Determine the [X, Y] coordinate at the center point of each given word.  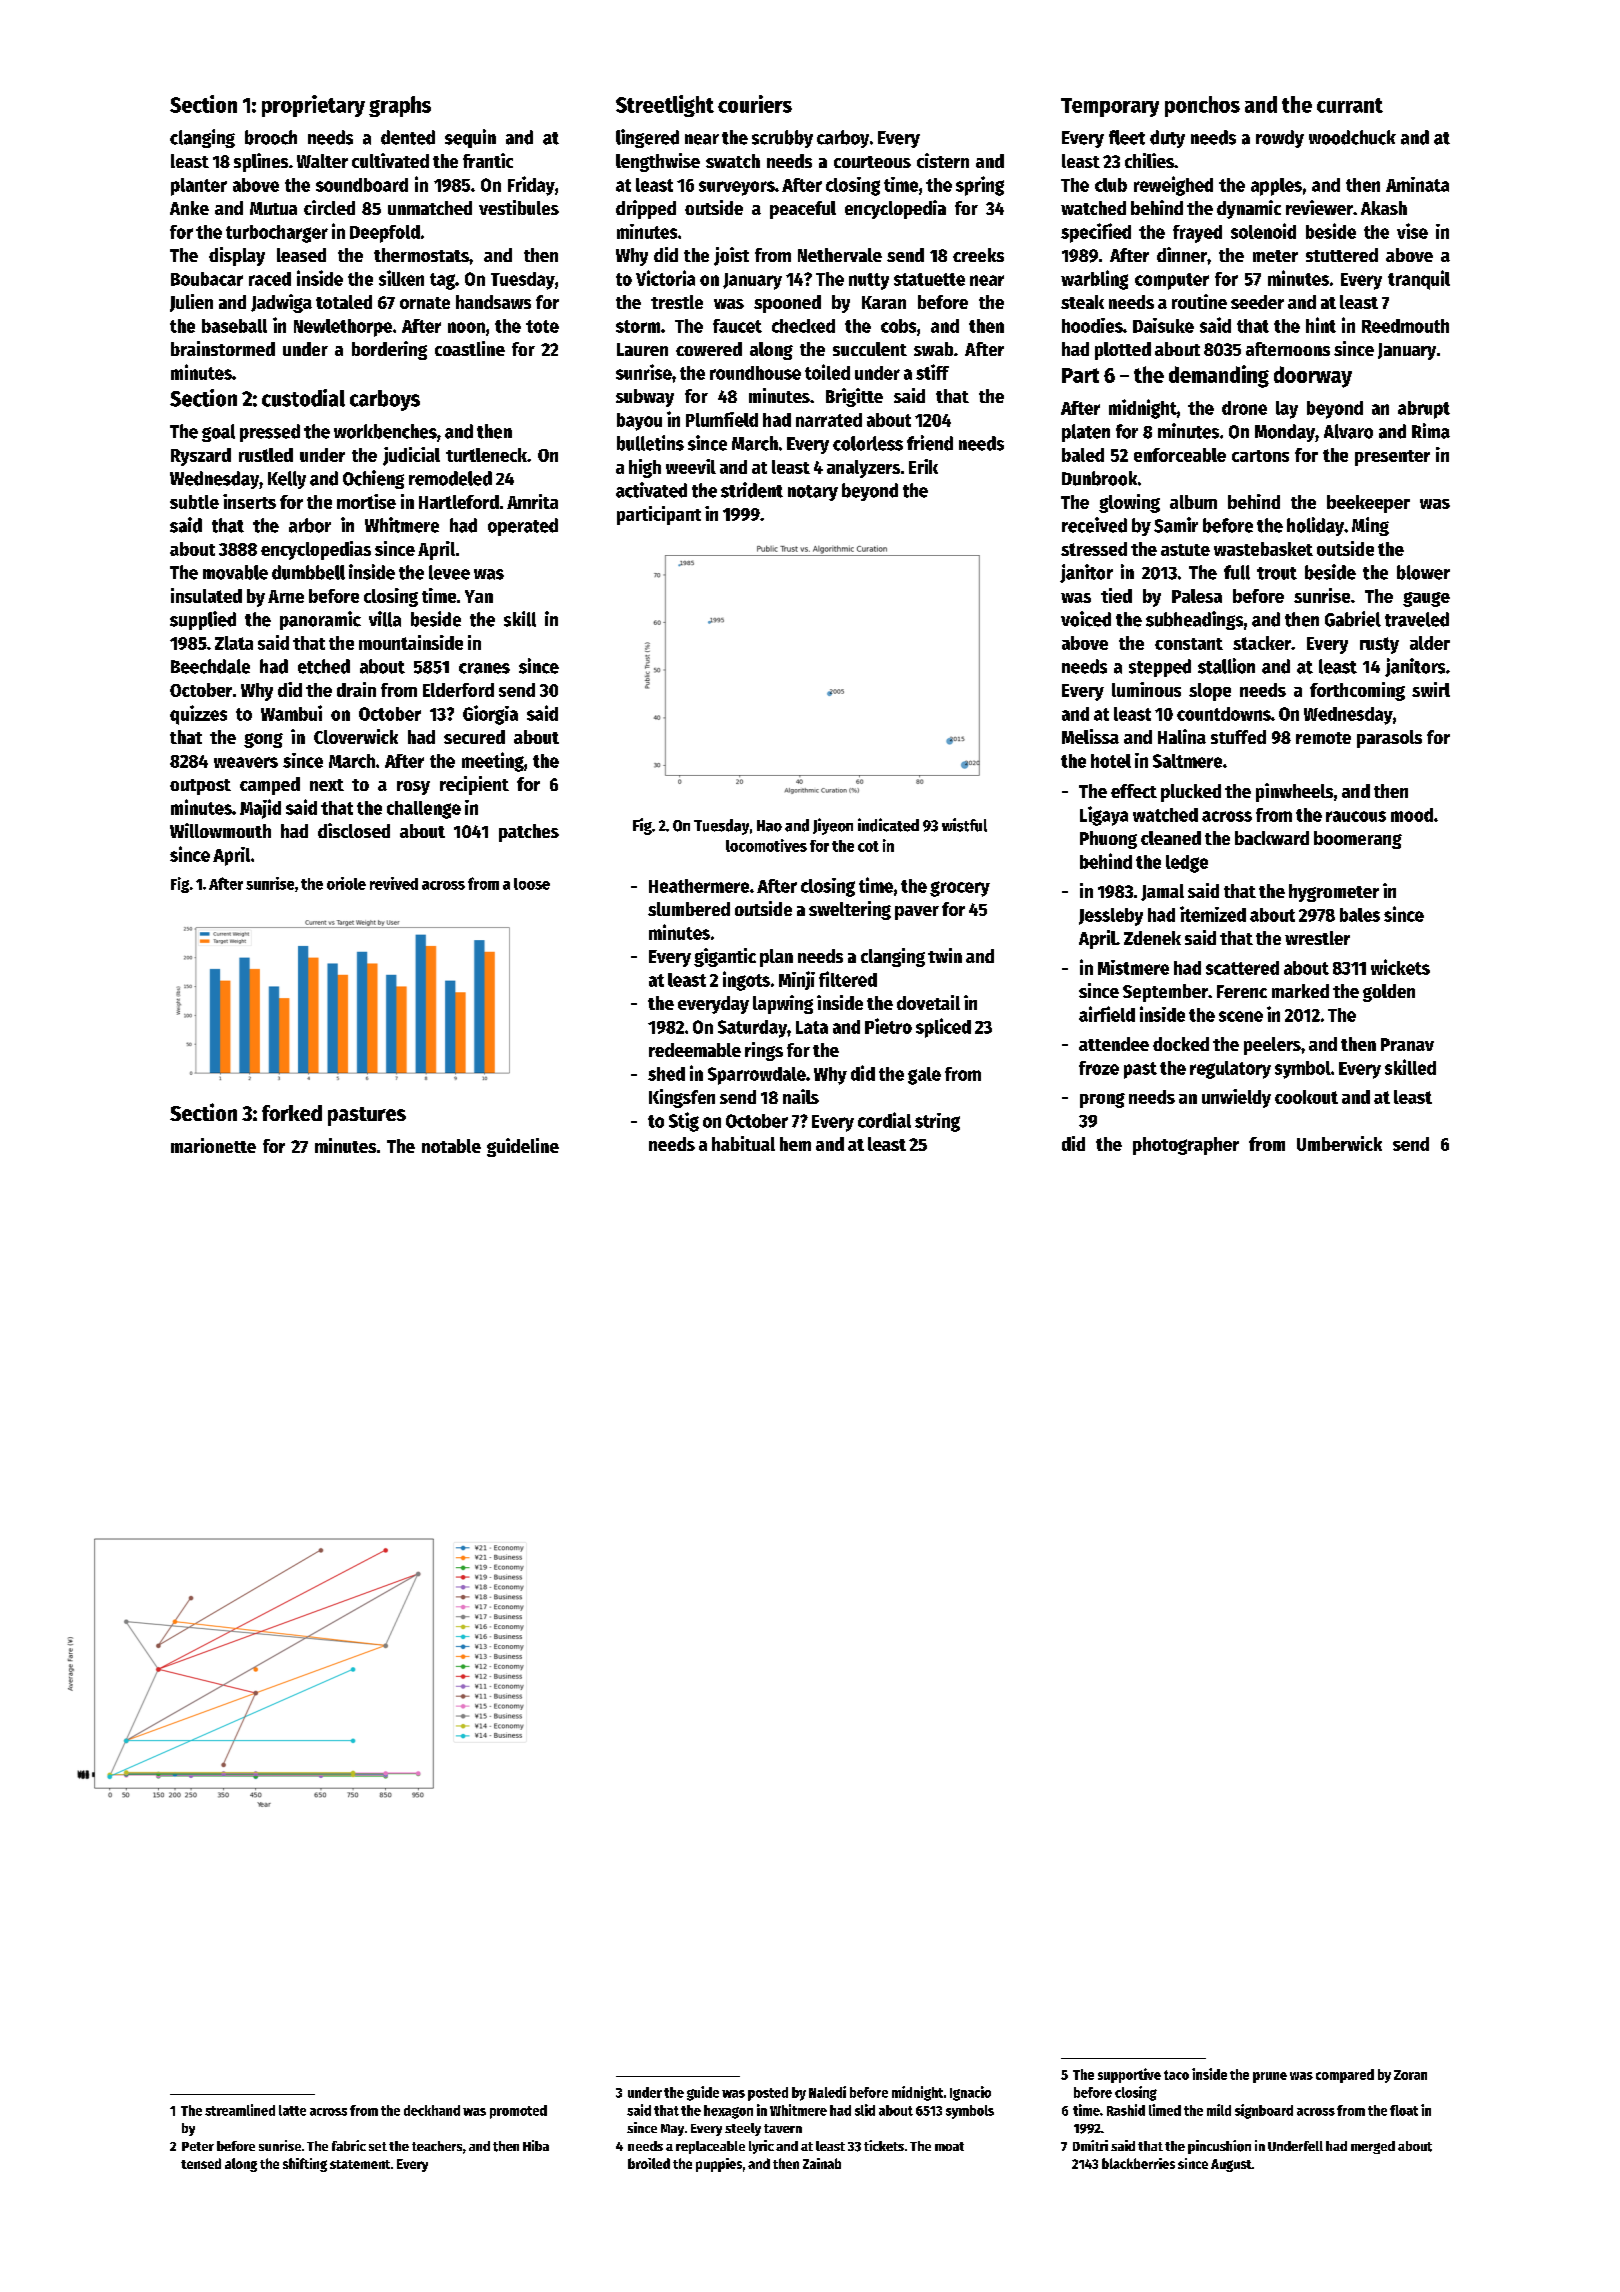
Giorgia [490, 715]
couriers [755, 104]
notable [451, 1146]
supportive [1129, 2075]
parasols [1389, 739]
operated [523, 527]
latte [292, 2110]
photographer [1186, 1146]
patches [529, 833]
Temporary [1110, 107]
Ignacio [970, 2093]
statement [360, 2164]
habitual [743, 1143]
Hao [769, 826]
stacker [1262, 643]
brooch [271, 137]
